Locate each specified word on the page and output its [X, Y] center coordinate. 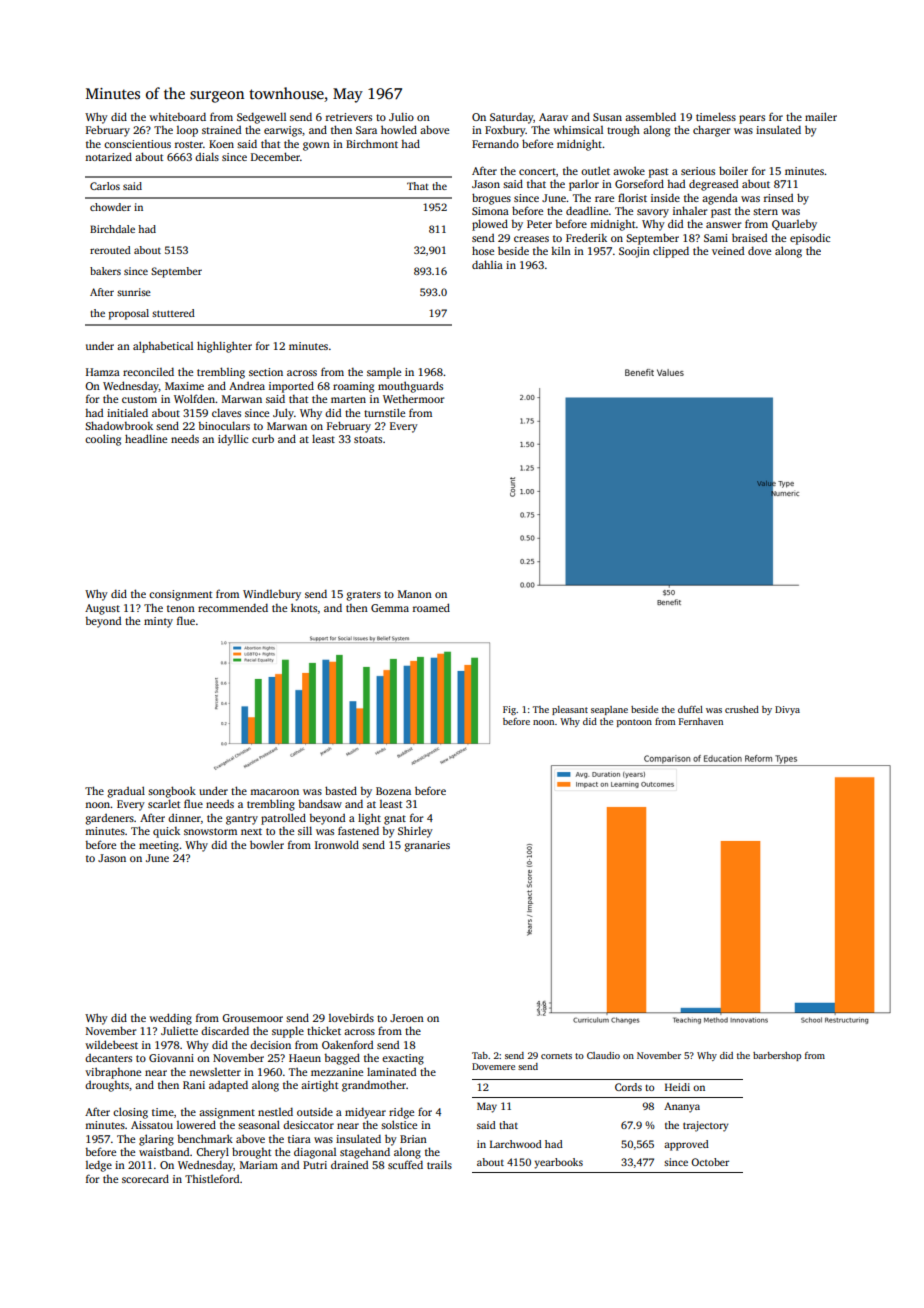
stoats [368, 439]
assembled [650, 116]
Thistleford [212, 1178]
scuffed [405, 1164]
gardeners [109, 819]
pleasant [570, 710]
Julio [401, 116]
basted [341, 790]
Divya [787, 710]
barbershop [777, 1056]
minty [158, 622]
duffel [690, 709]
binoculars [224, 425]
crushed [742, 709]
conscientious [137, 144]
